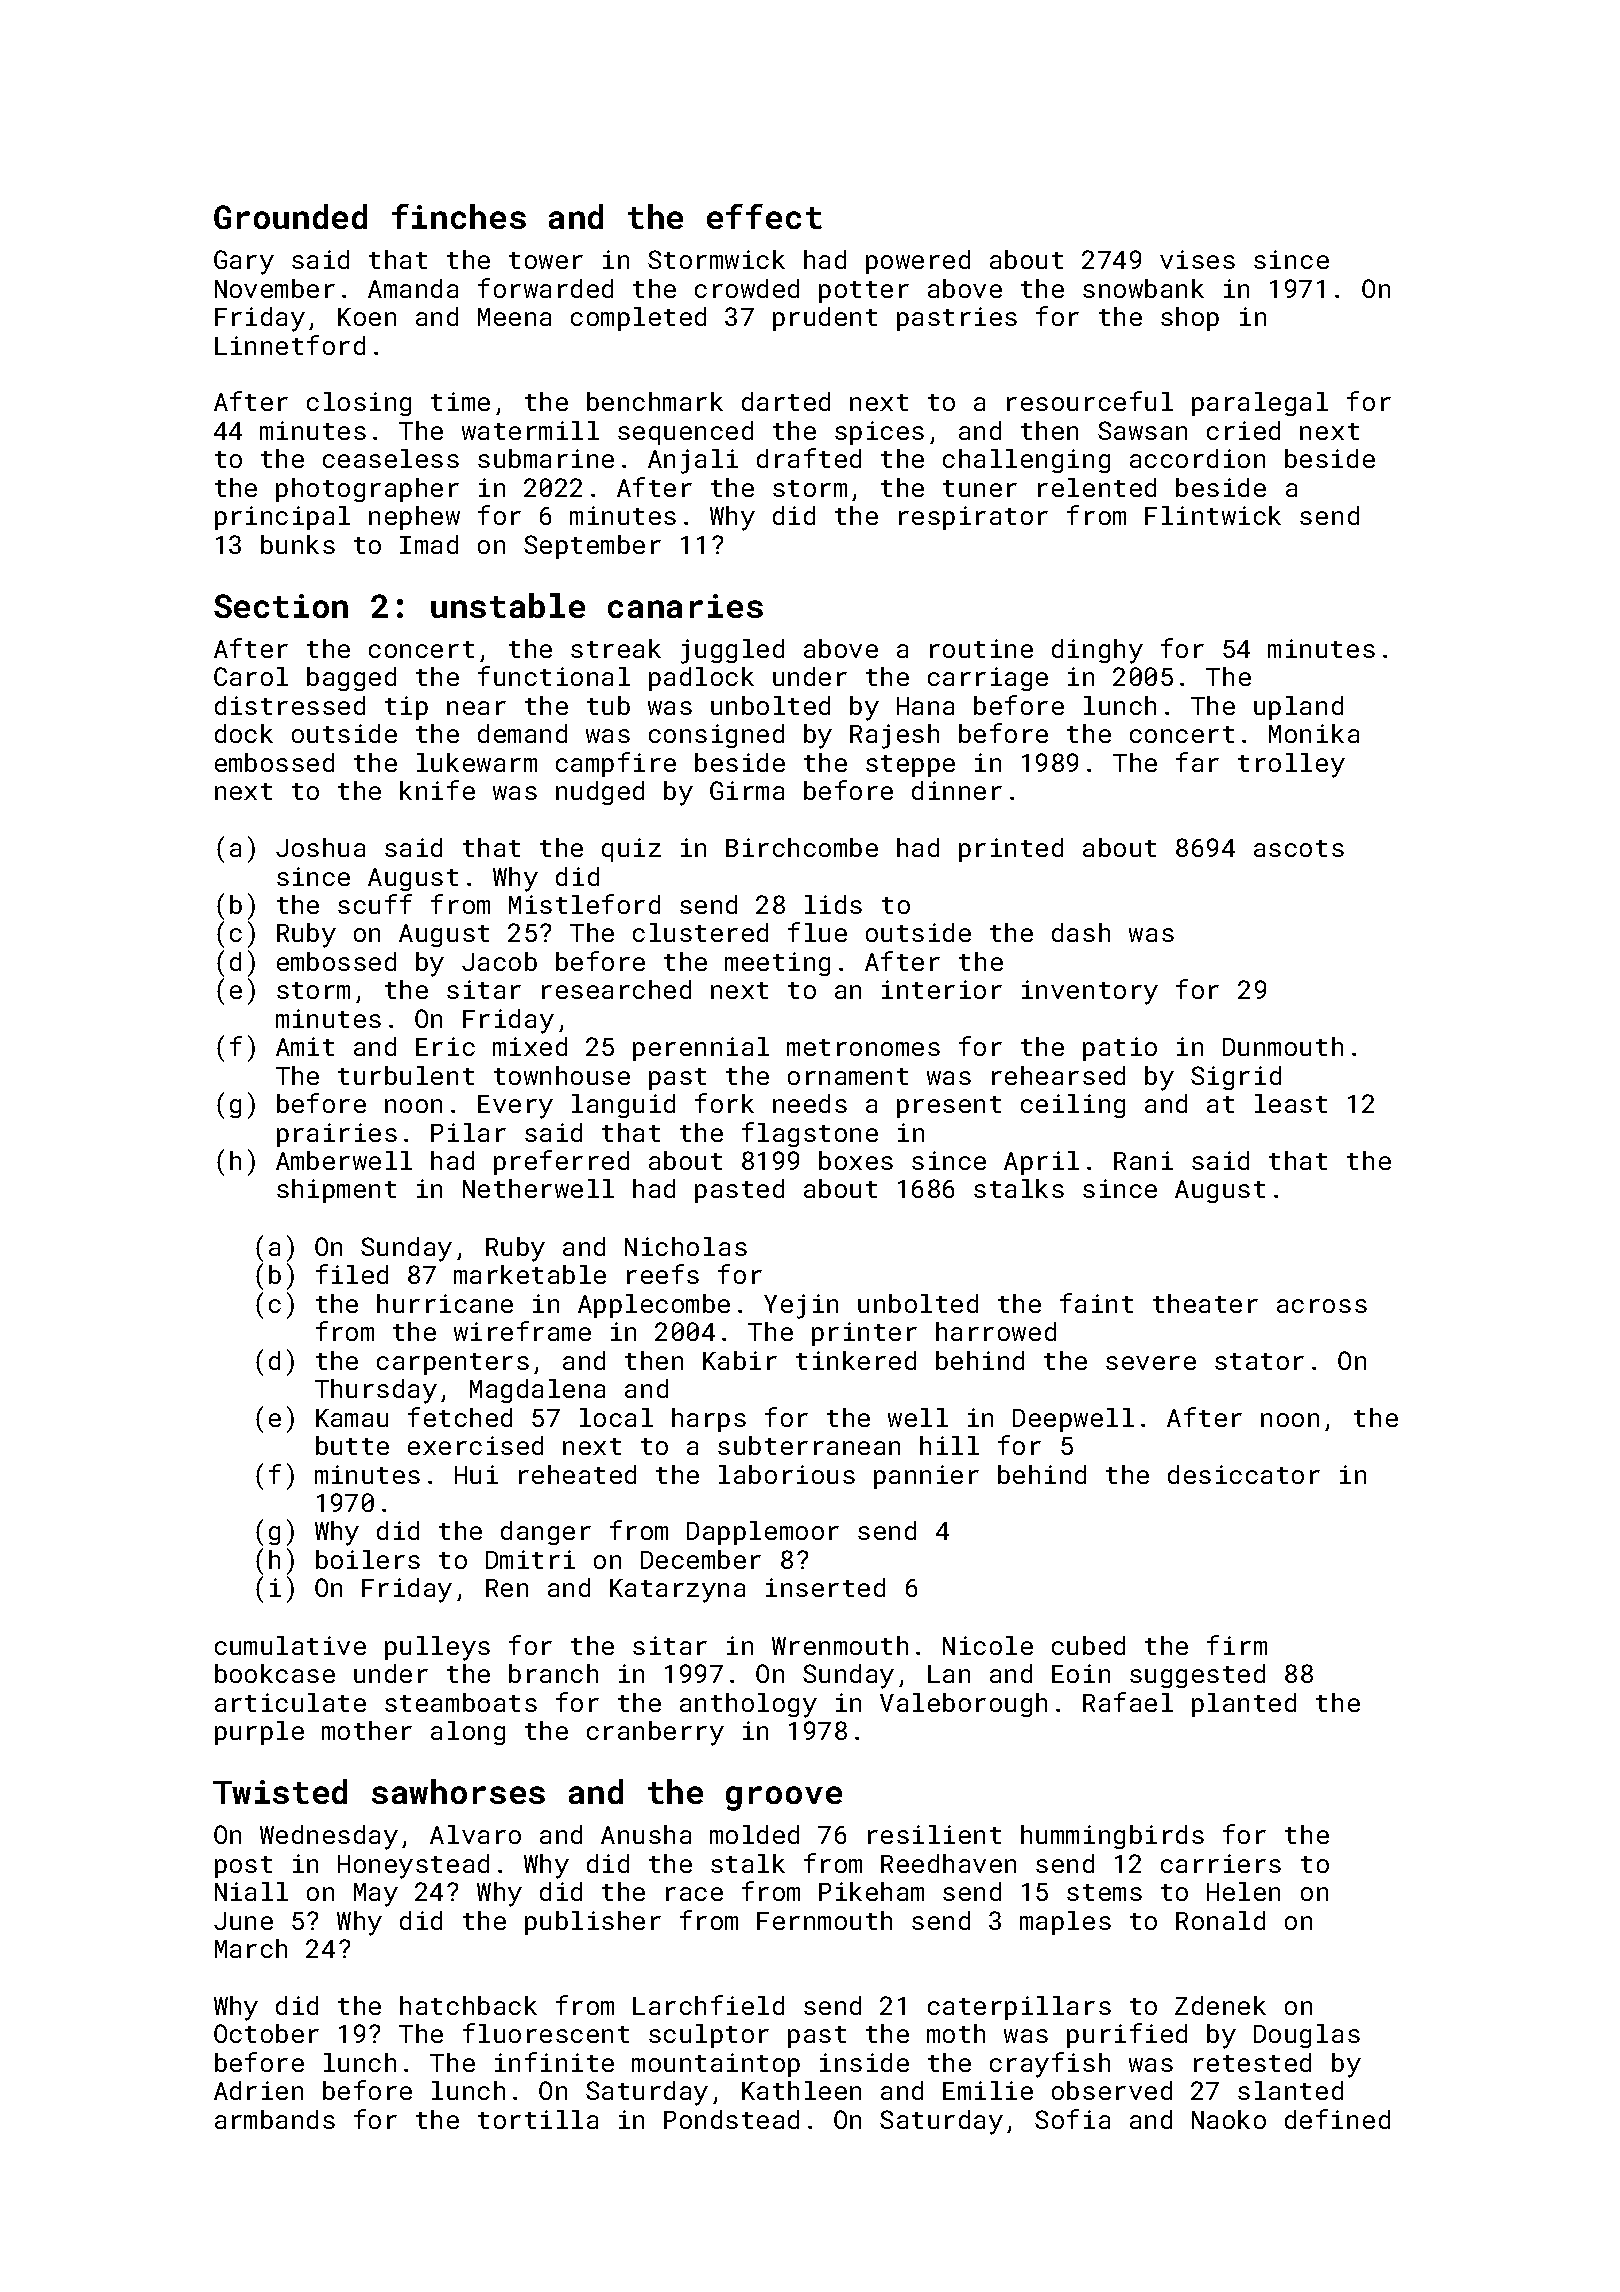  What do you see at coordinates (522, 1331) in the screenshot?
I see `wireframe` at bounding box center [522, 1331].
